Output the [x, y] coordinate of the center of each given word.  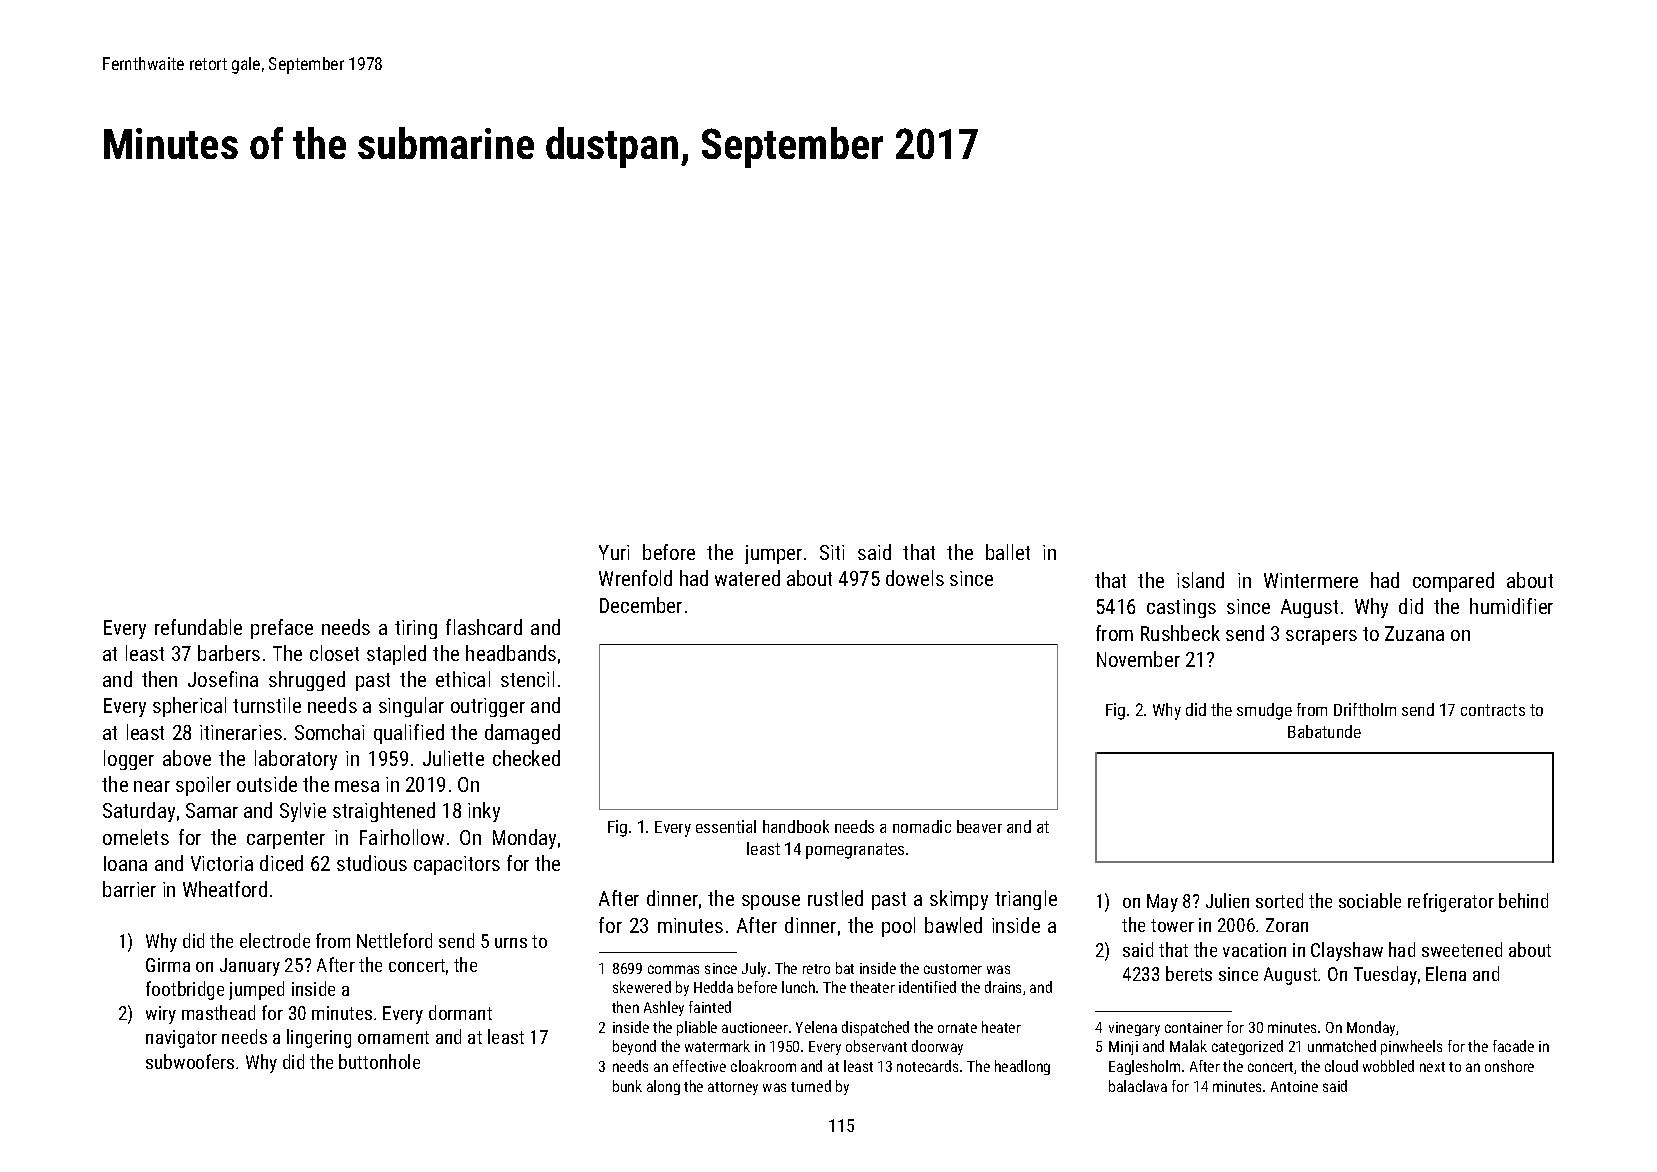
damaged [522, 734]
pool [898, 927]
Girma [168, 965]
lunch [798, 987]
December [641, 605]
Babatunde [1324, 731]
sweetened [1462, 949]
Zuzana [1414, 633]
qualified [409, 734]
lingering [319, 1038]
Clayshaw [1347, 951]
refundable [198, 627]
